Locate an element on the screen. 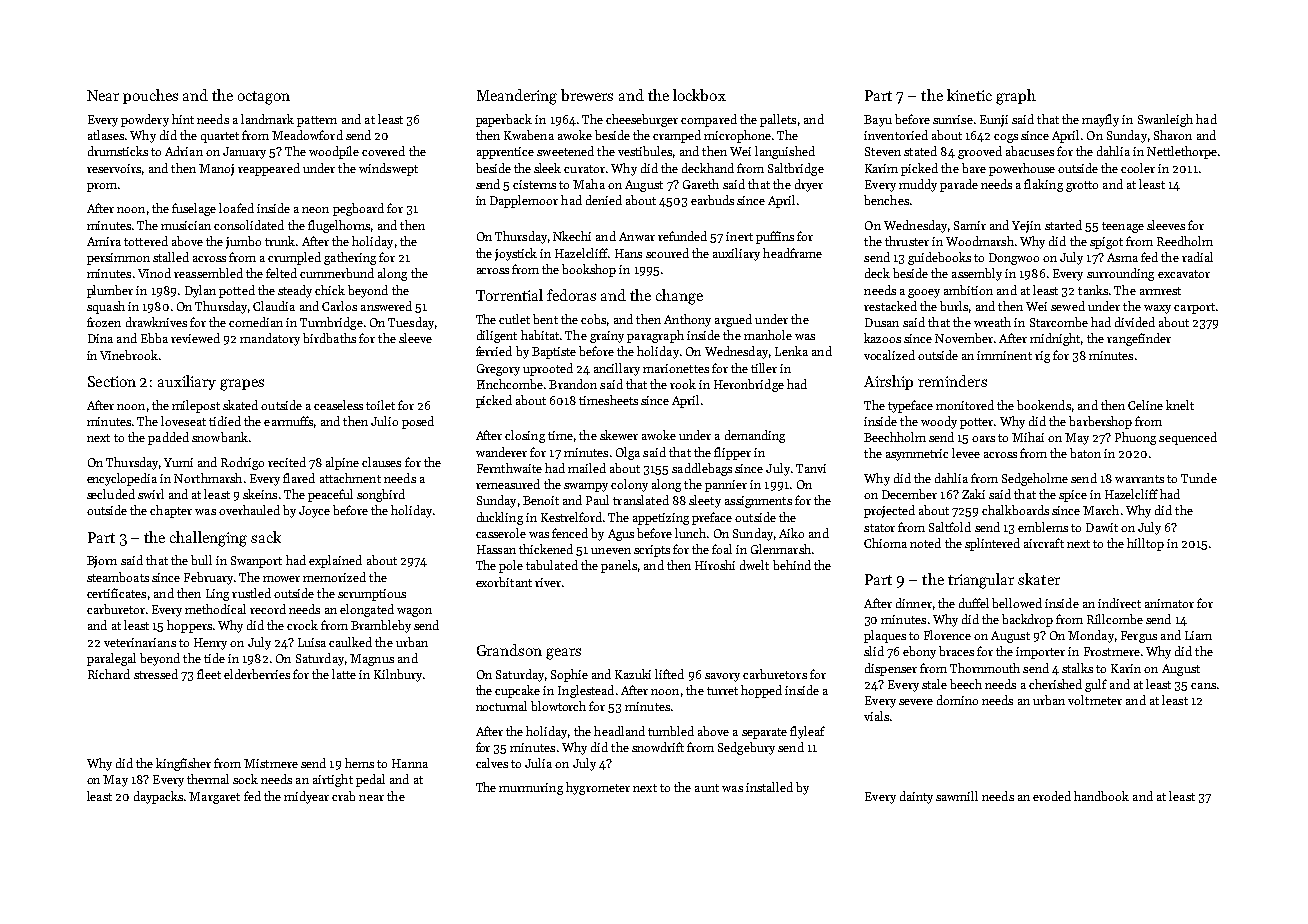  daypacks is located at coordinates (158, 797).
